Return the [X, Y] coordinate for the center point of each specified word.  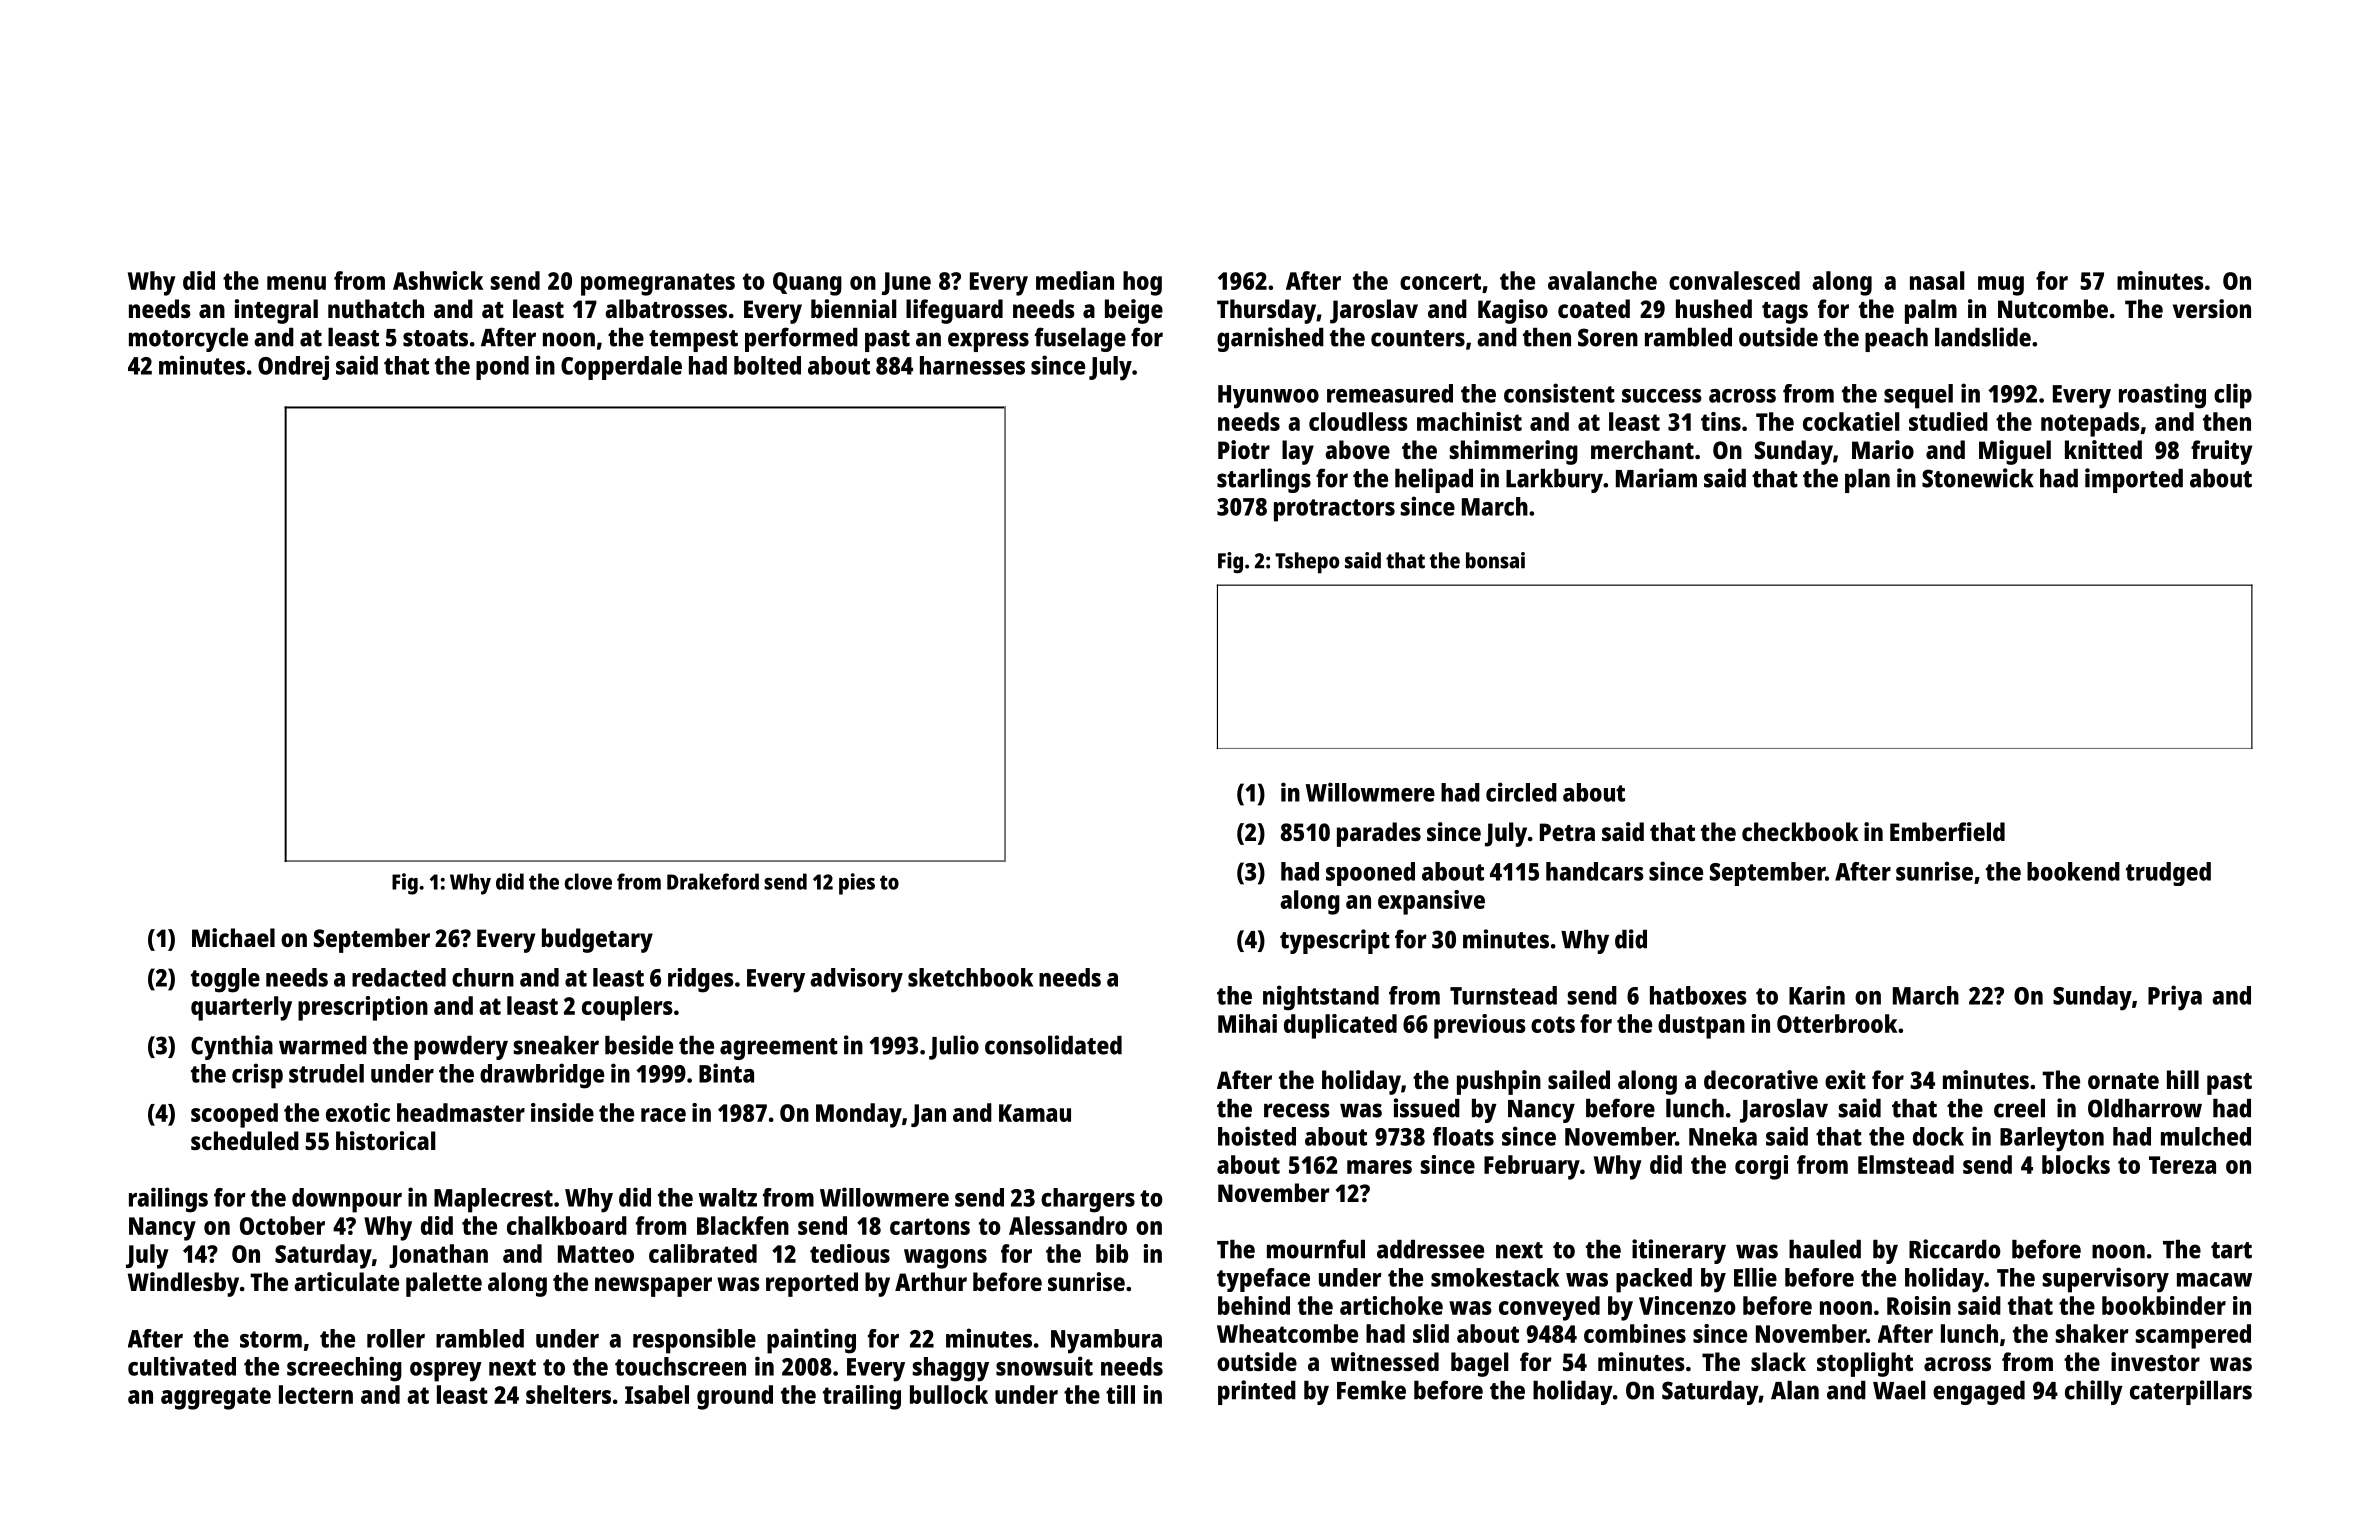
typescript [1335, 941]
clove [588, 881]
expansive [1431, 902]
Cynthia [232, 1047]
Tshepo [1307, 563]
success [1662, 396]
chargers [1088, 1200]
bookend [2073, 871]
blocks [2076, 1164]
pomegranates [658, 284]
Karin [1817, 995]
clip [2233, 396]
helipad [1434, 480]
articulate [346, 1281]
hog [1142, 283]
